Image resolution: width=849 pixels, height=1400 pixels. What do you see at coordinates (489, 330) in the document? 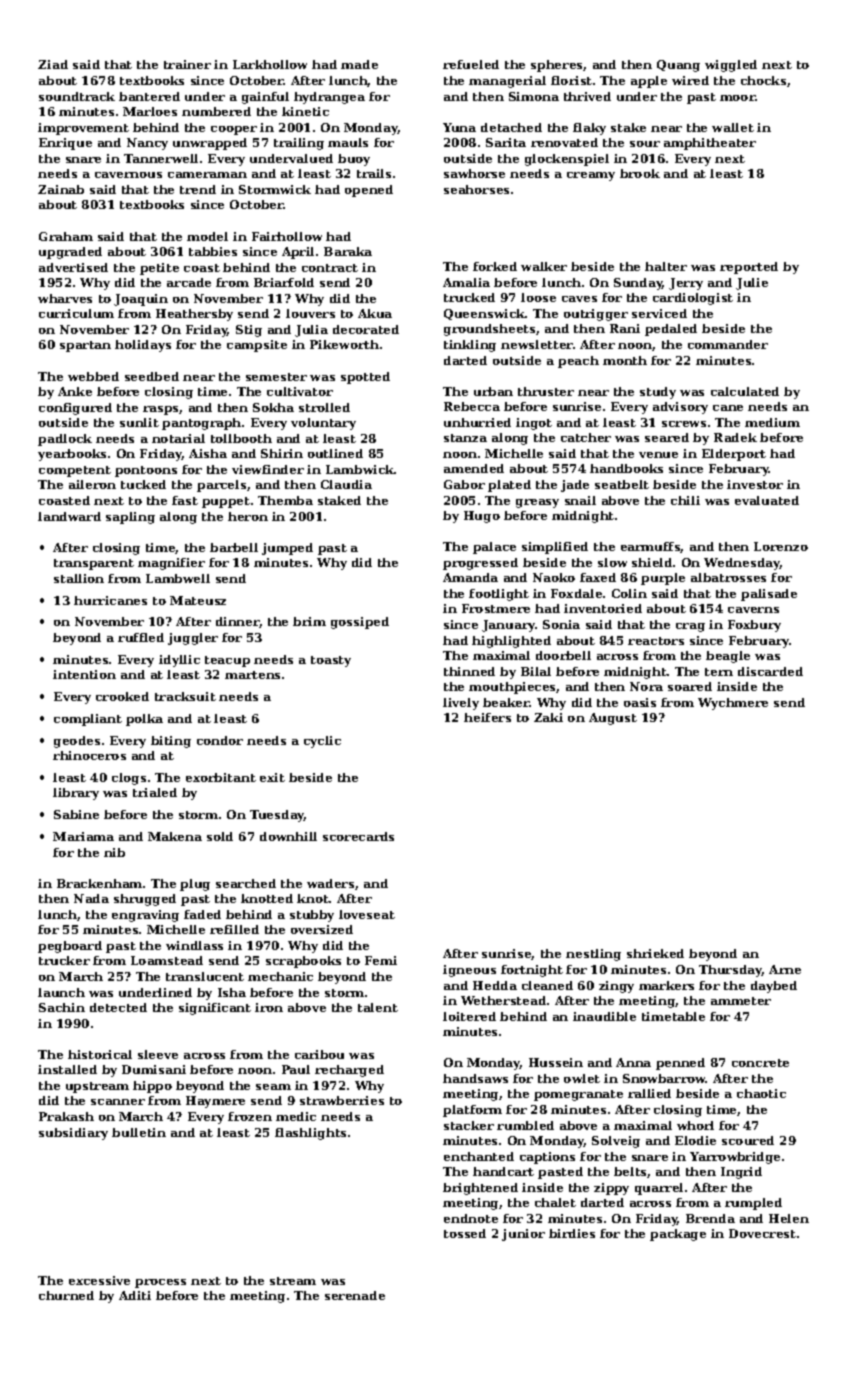
I see `groundsheets` at bounding box center [489, 330].
